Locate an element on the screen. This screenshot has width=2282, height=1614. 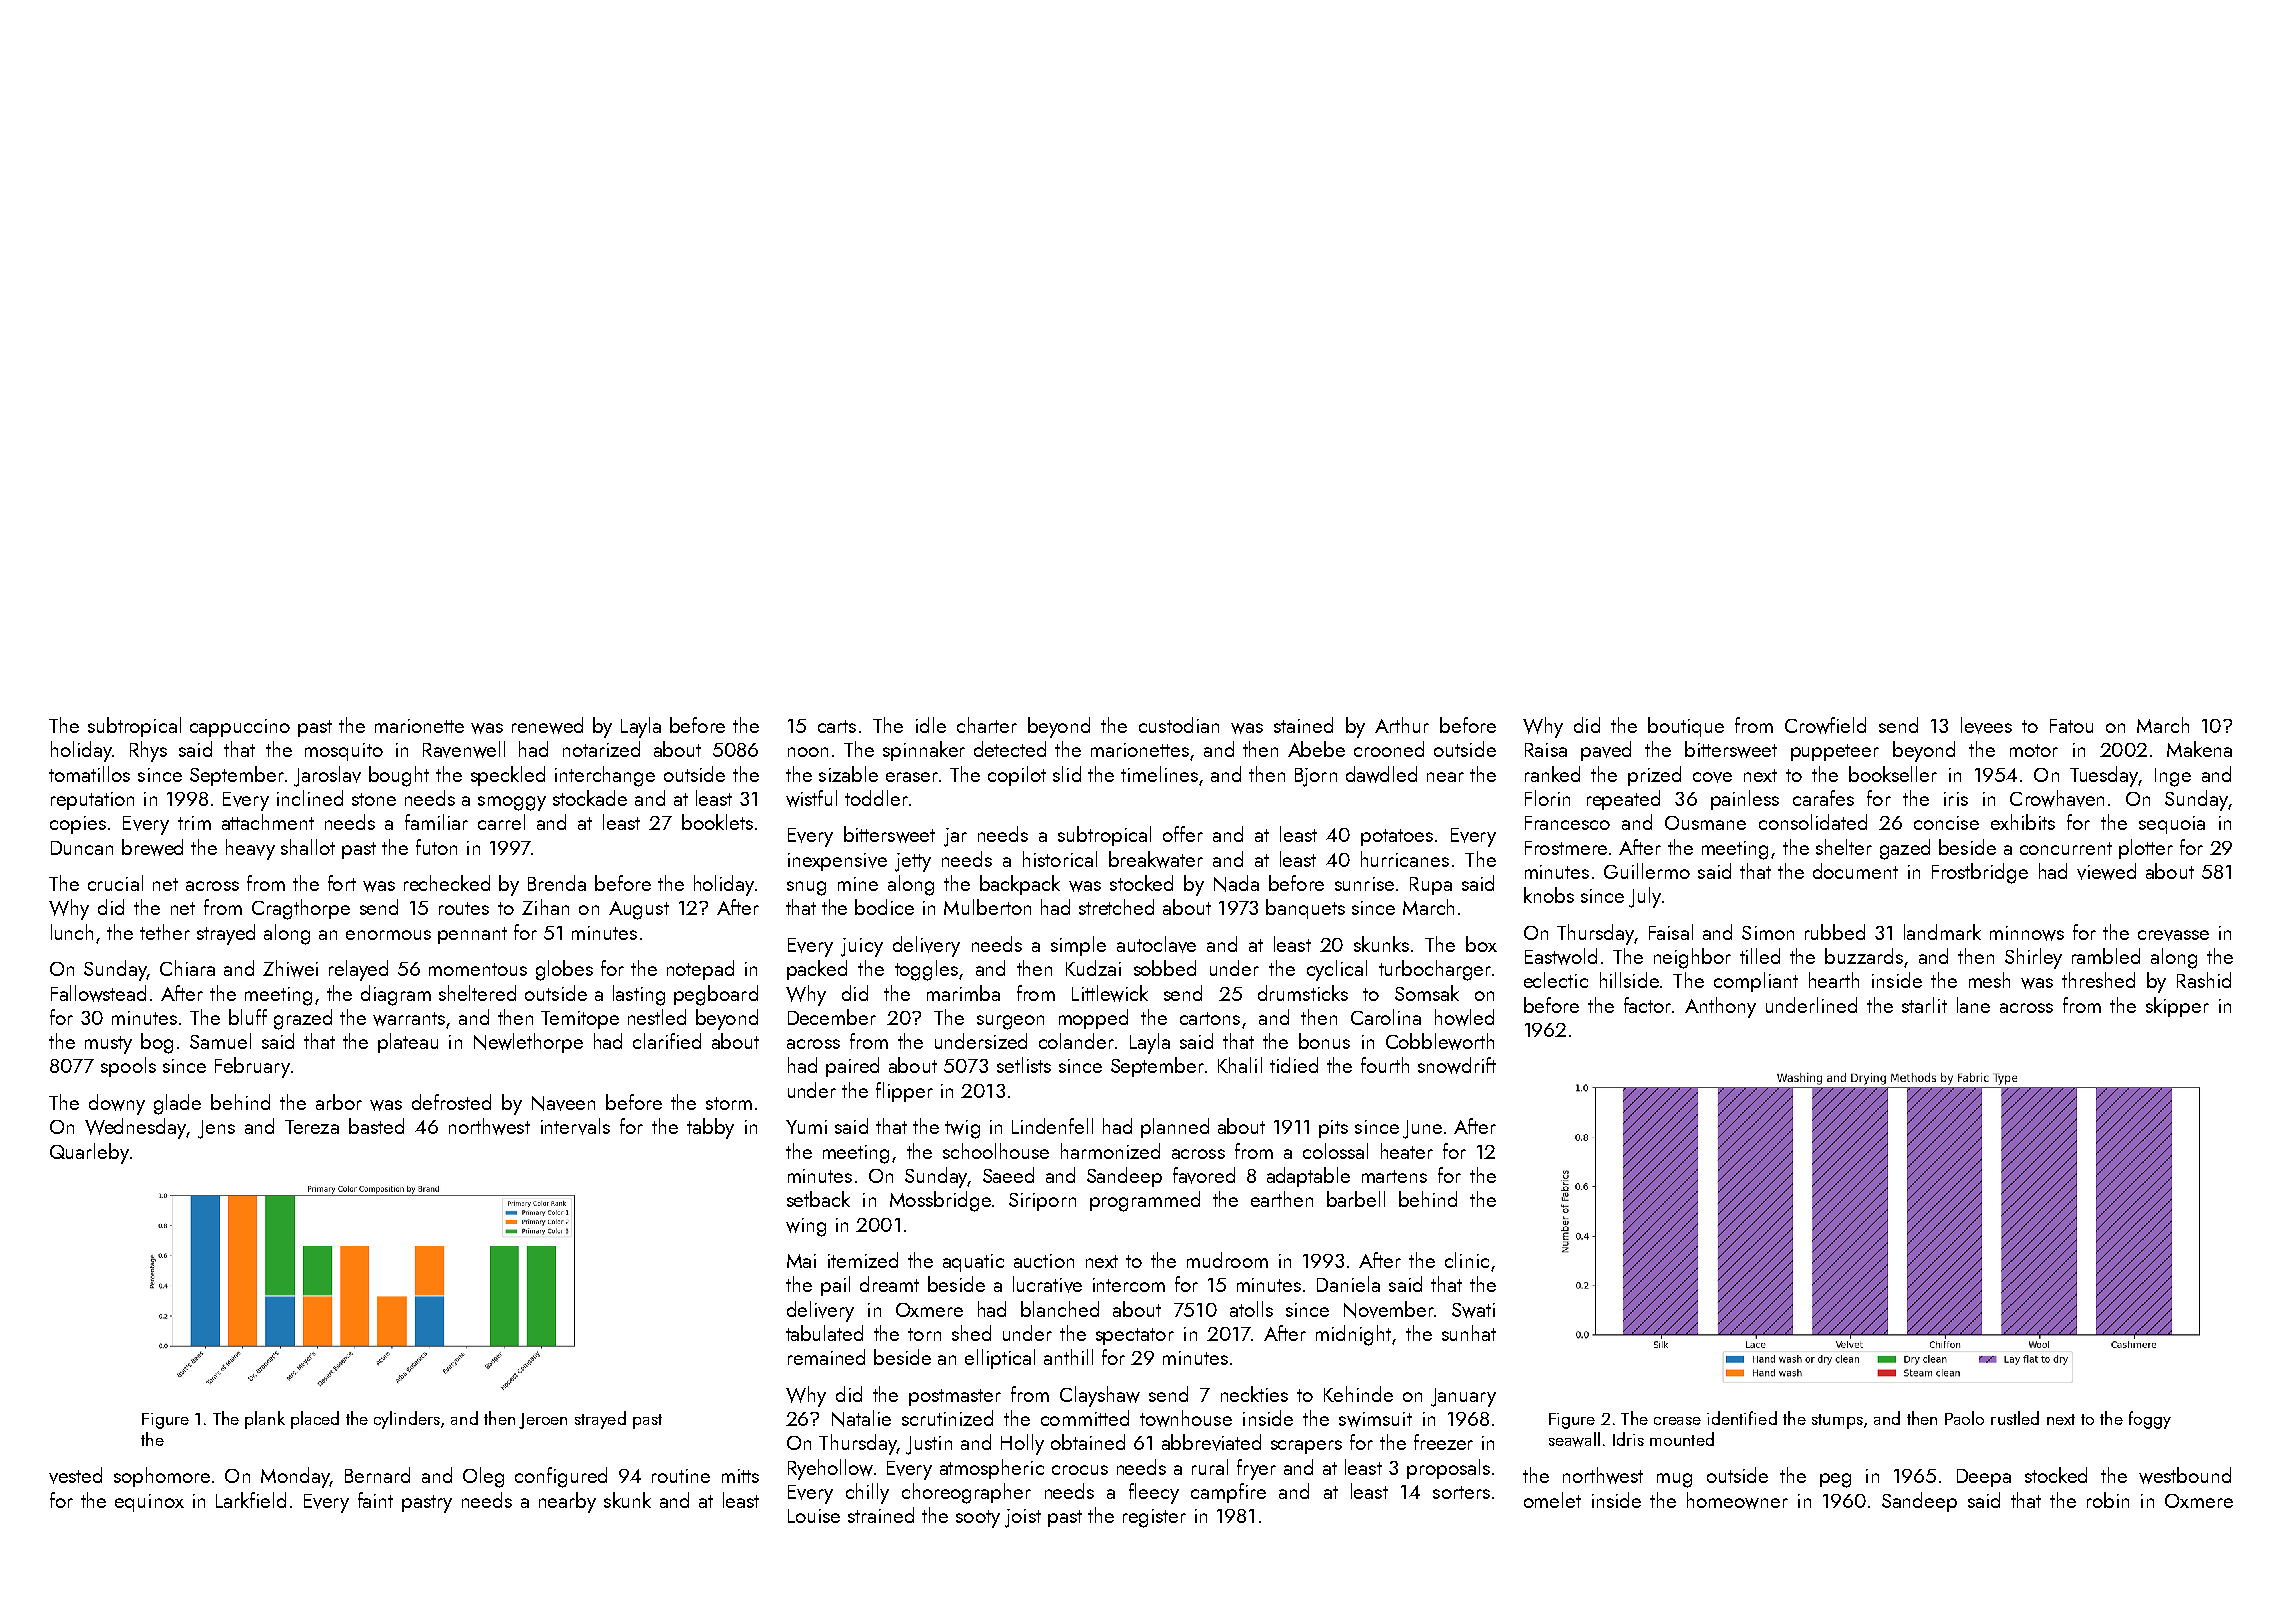
Holly is located at coordinates (1022, 1444).
